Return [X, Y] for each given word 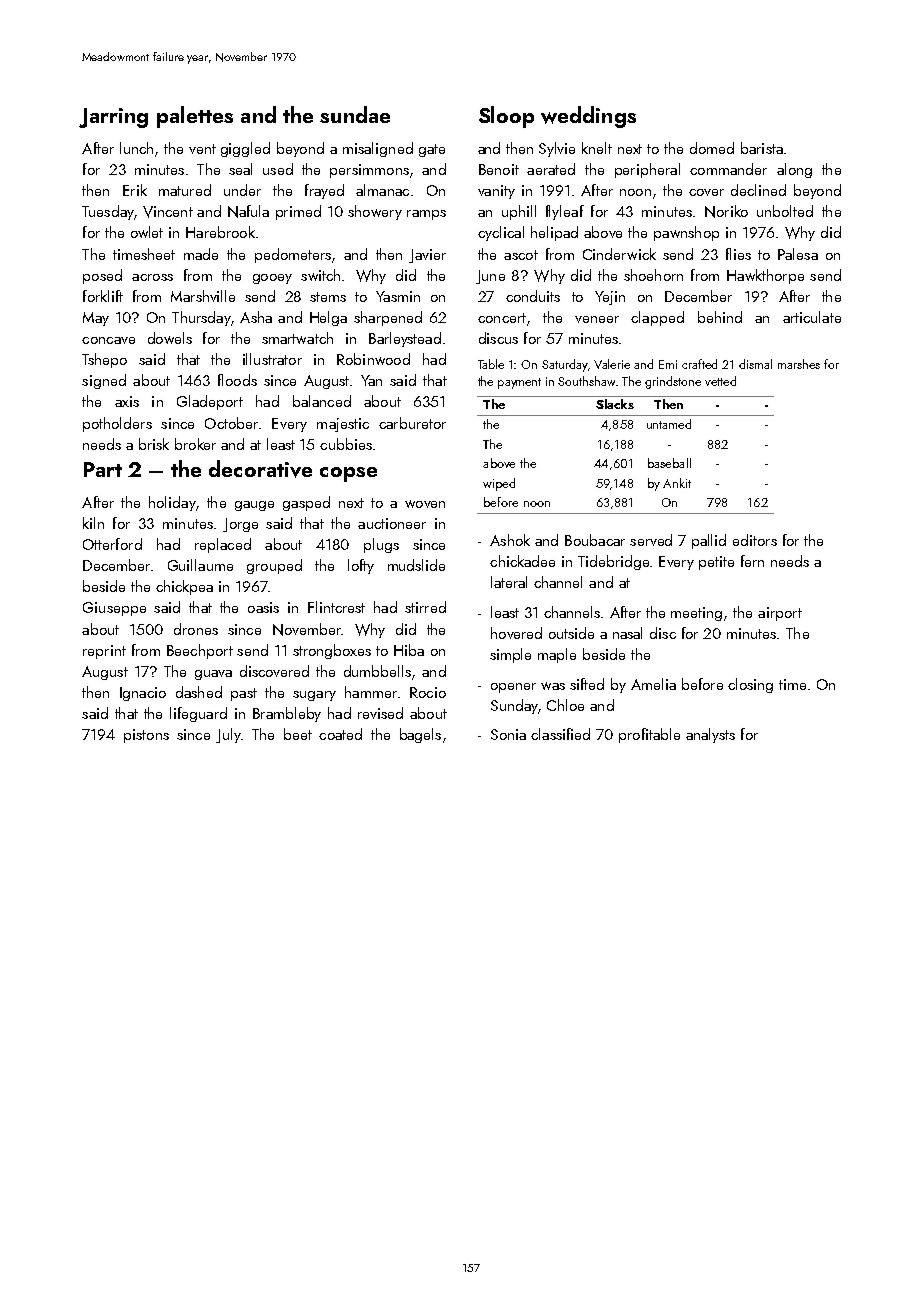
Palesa [798, 254]
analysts [710, 735]
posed [102, 276]
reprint [104, 652]
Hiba [409, 650]
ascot [521, 255]
